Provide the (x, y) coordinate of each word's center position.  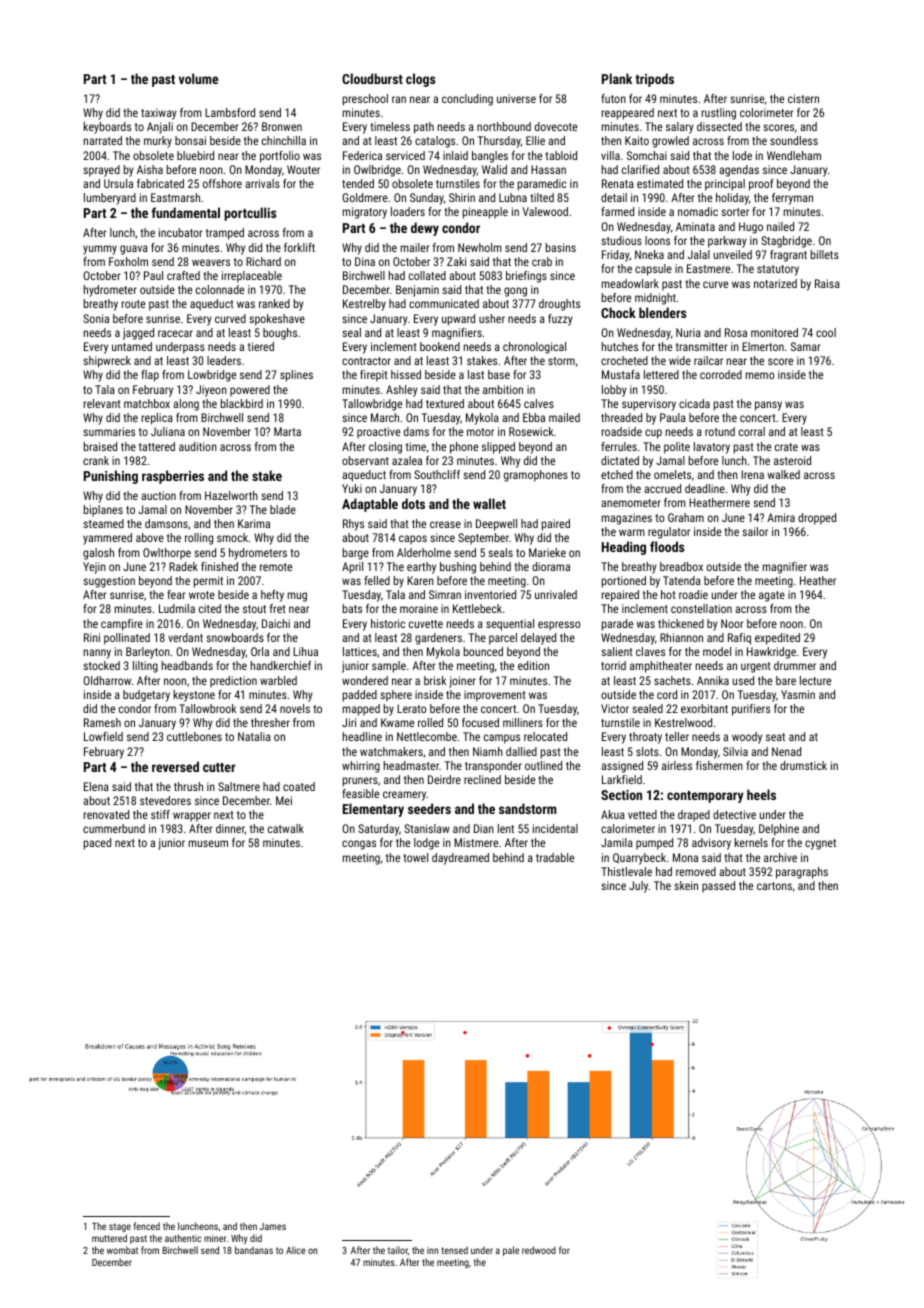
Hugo (751, 228)
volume (198, 78)
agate (772, 596)
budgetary (146, 696)
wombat (122, 1250)
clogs (420, 80)
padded (360, 696)
